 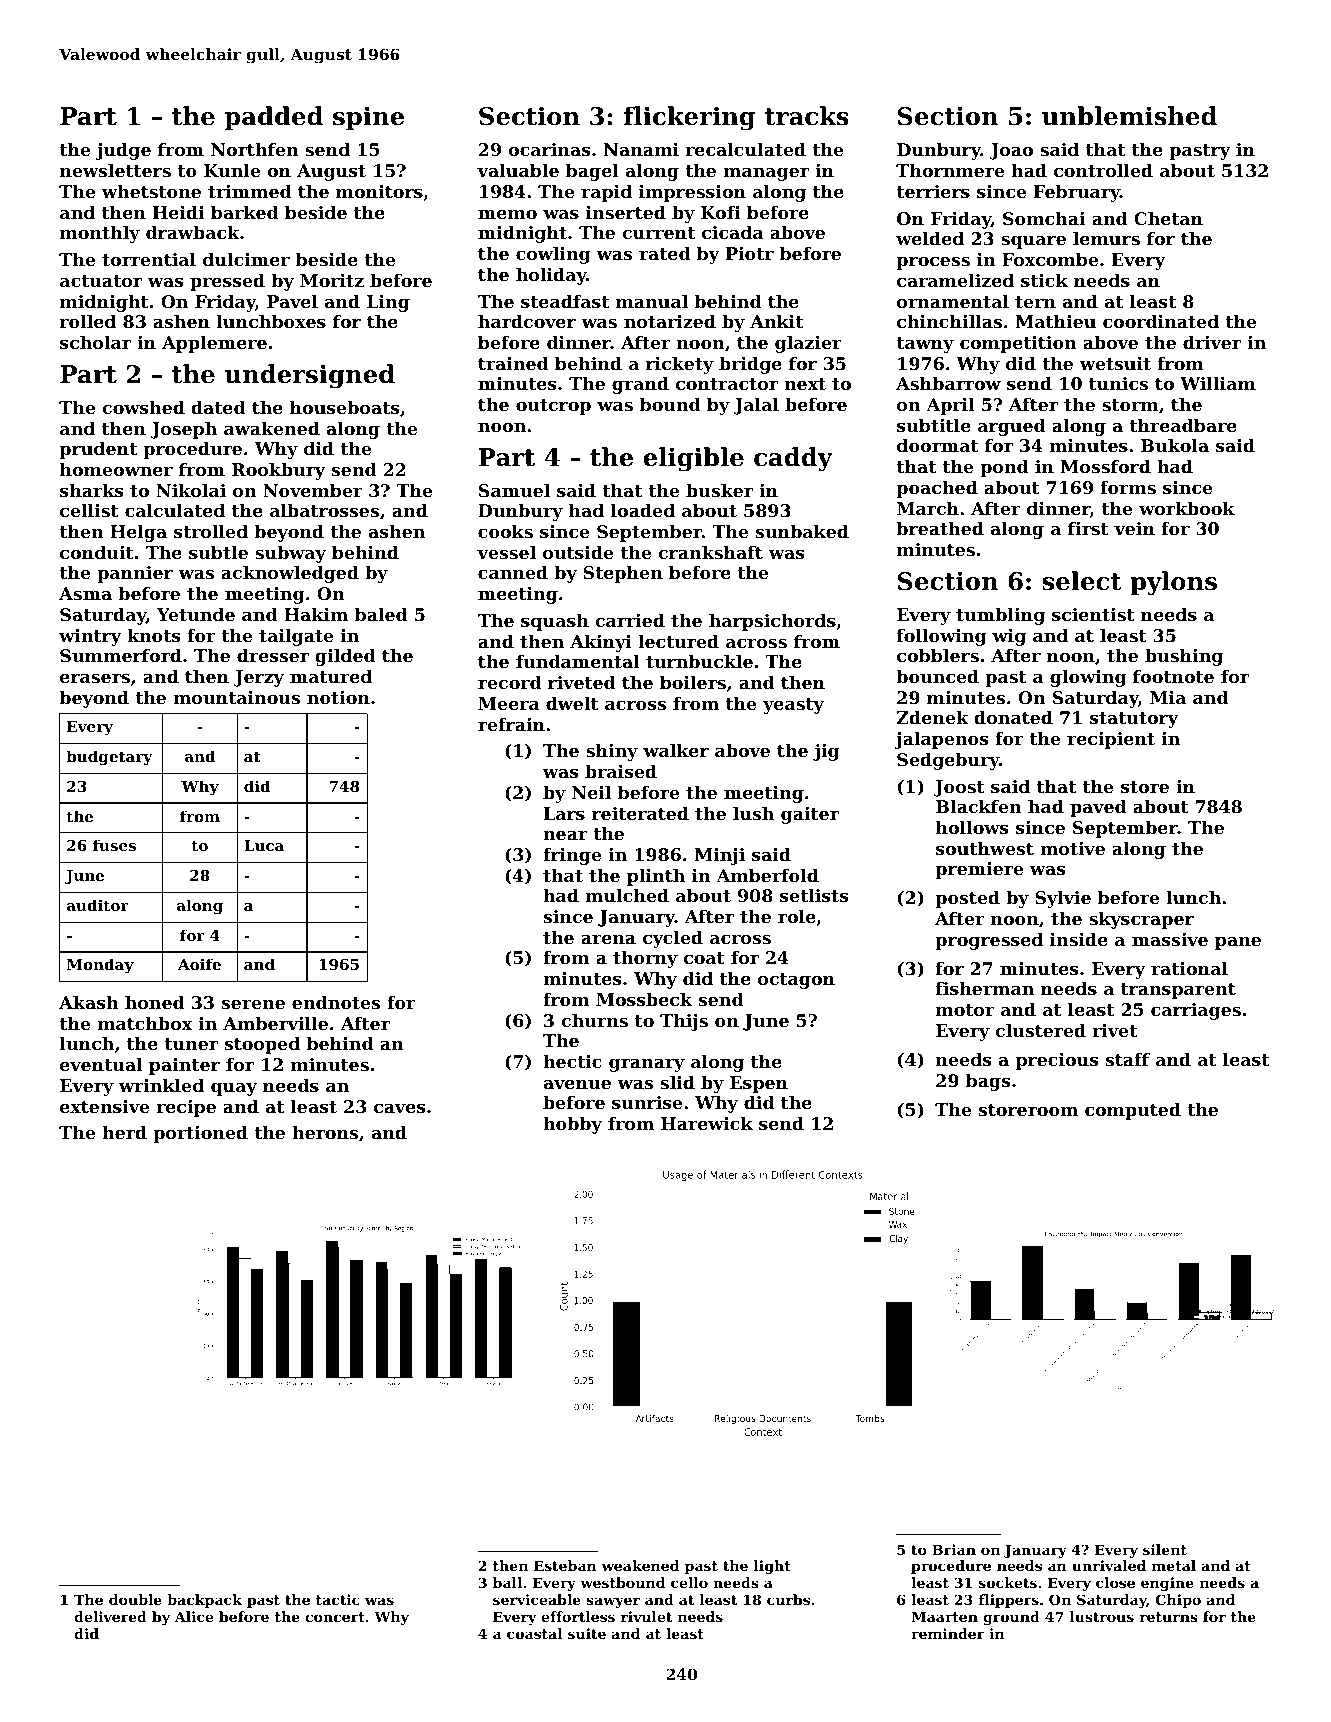 I want to click on Espen, so click(x=759, y=1084).
